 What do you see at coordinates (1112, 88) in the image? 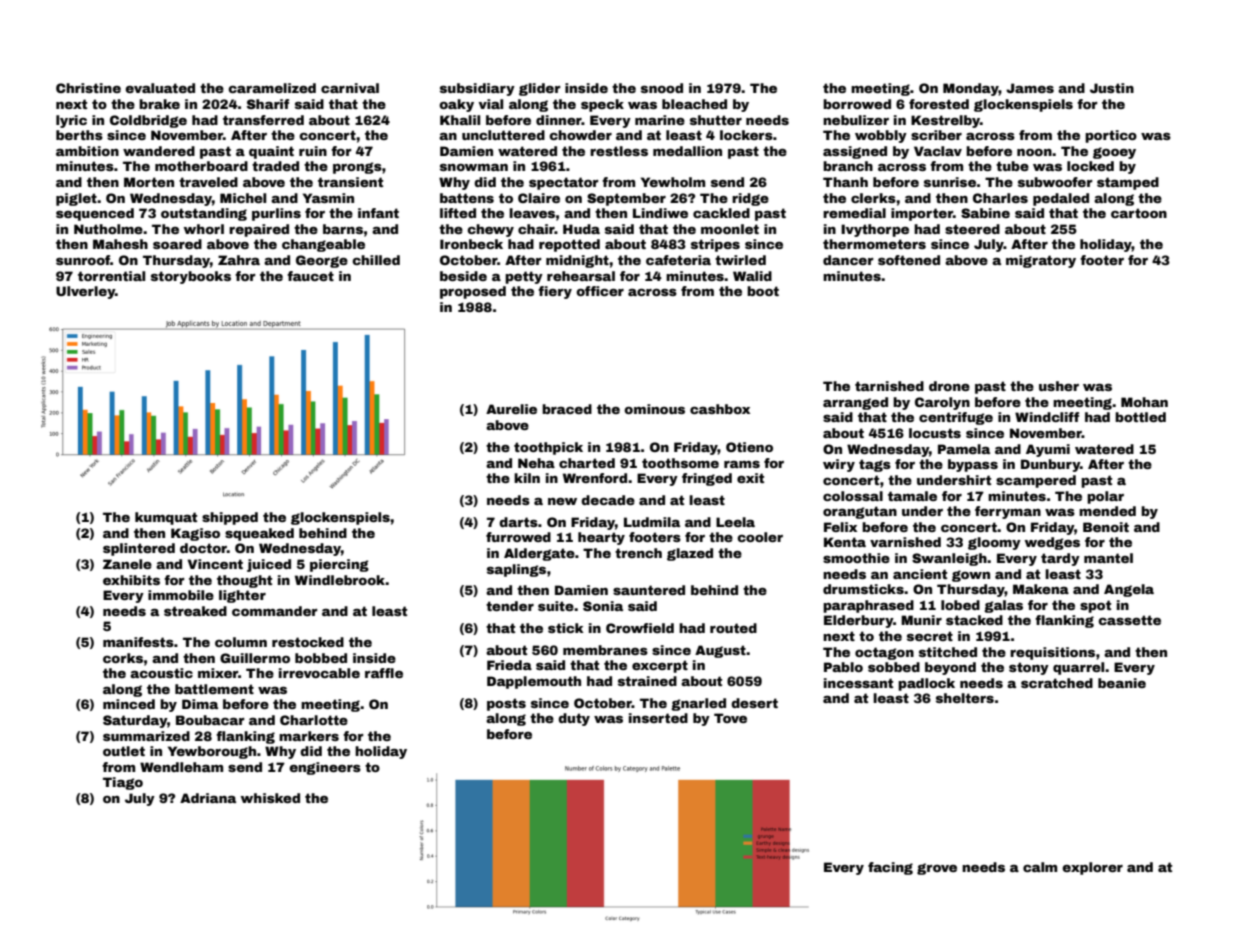
I see `Justin` at bounding box center [1112, 88].
